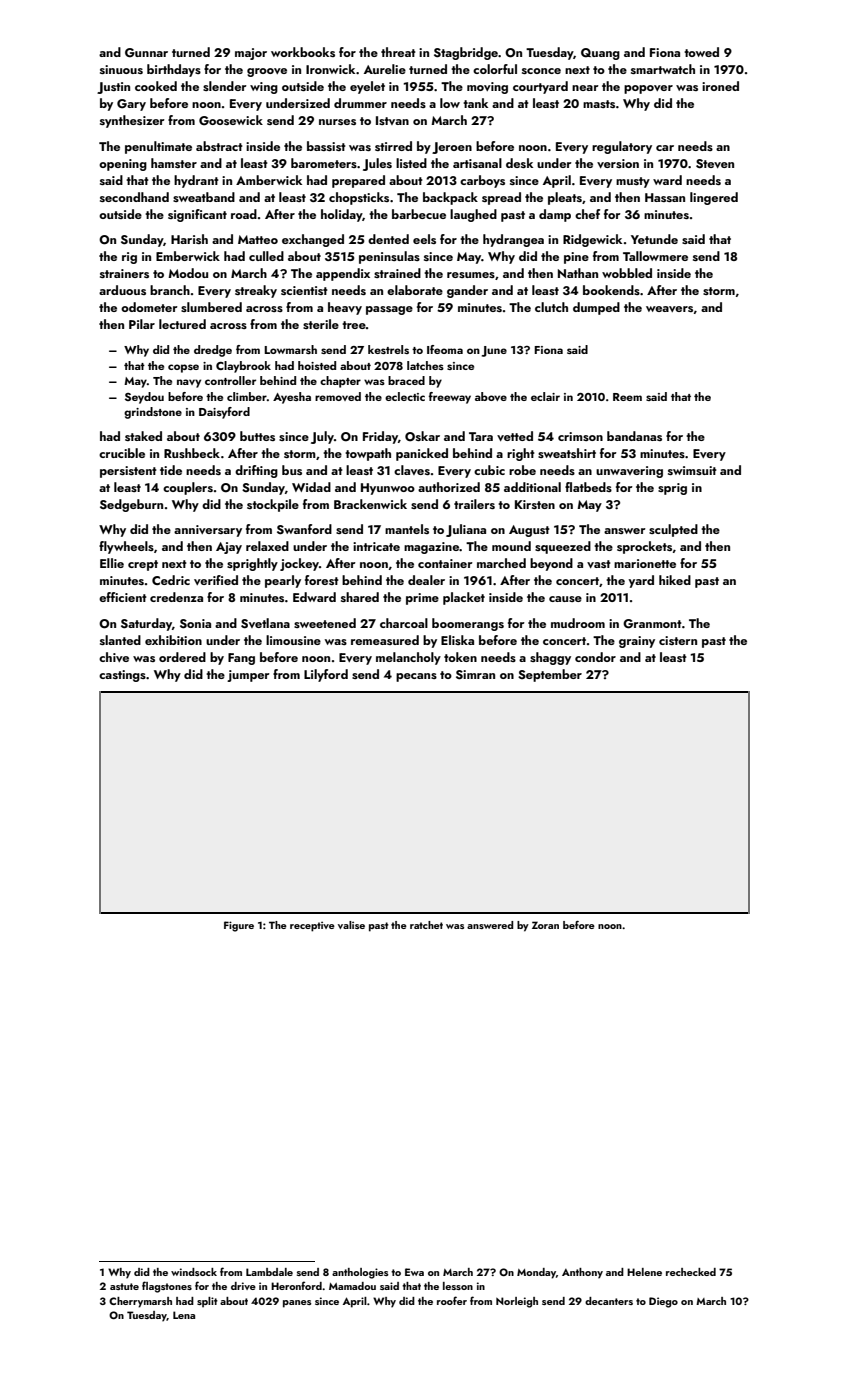 This page has height=1400, width=849. Describe the element at coordinates (545, 925) in the page. I see `Zoran` at that location.
